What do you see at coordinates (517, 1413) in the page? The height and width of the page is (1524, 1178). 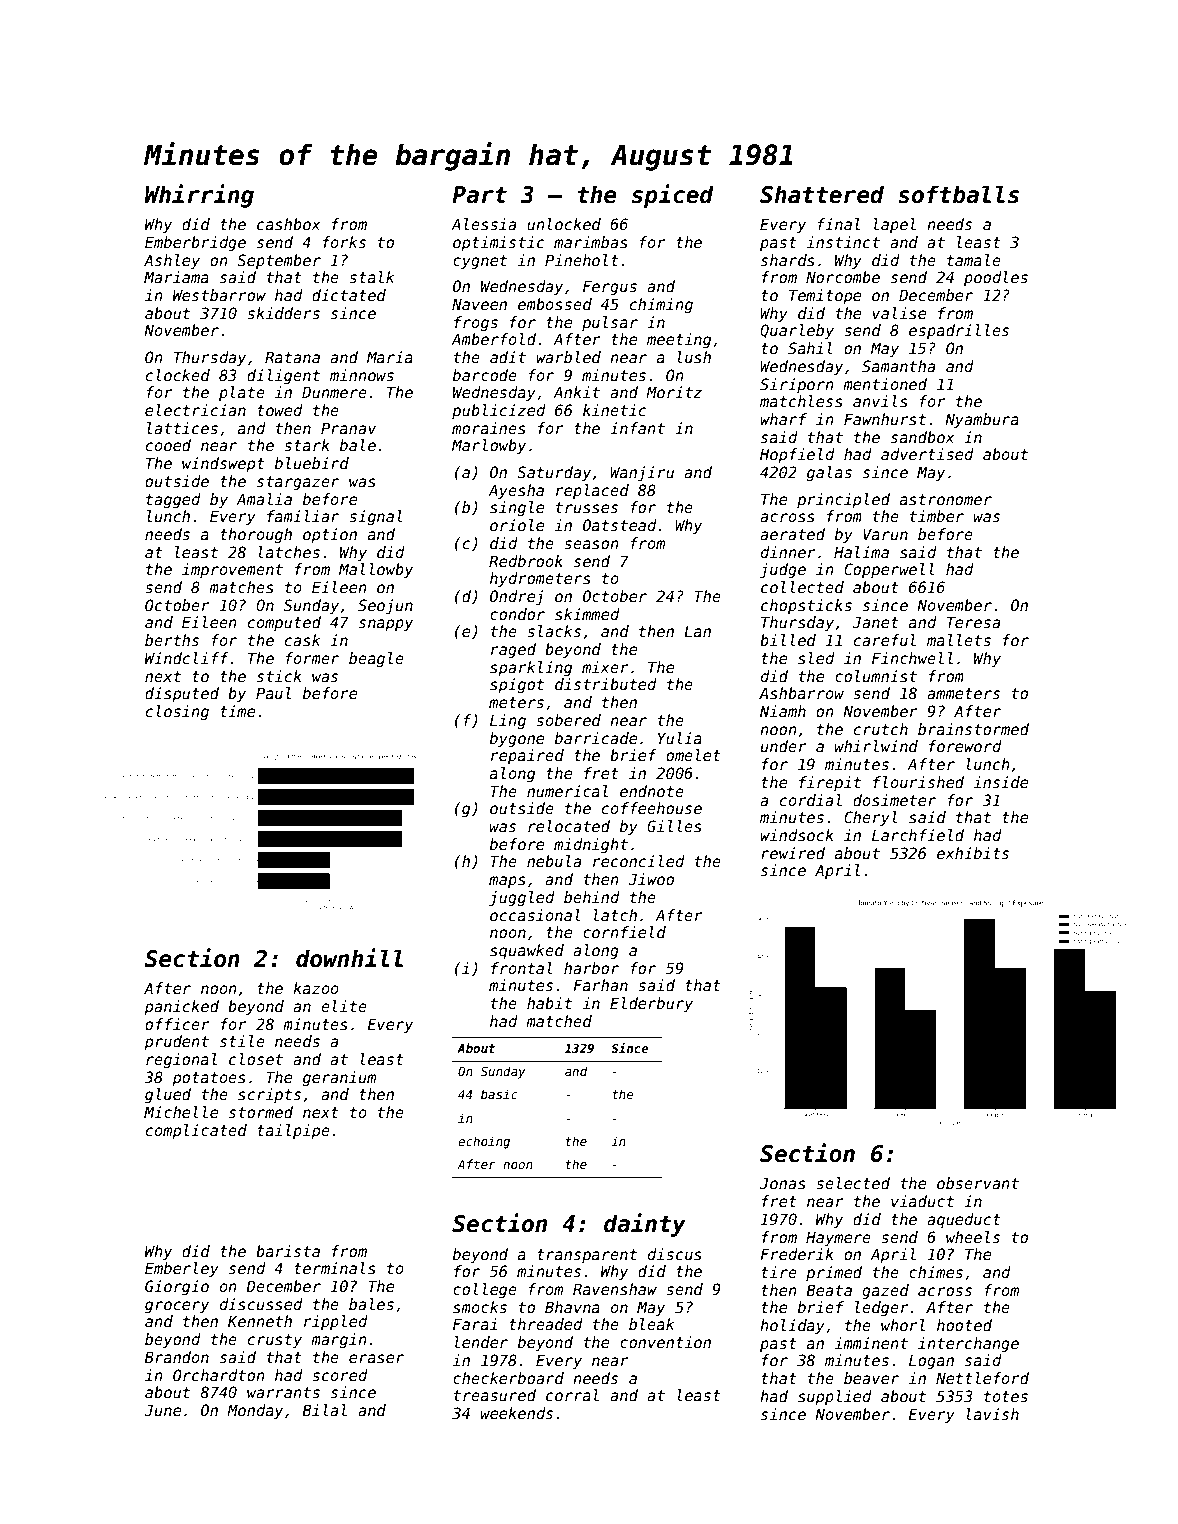 I see `weekends` at bounding box center [517, 1413].
